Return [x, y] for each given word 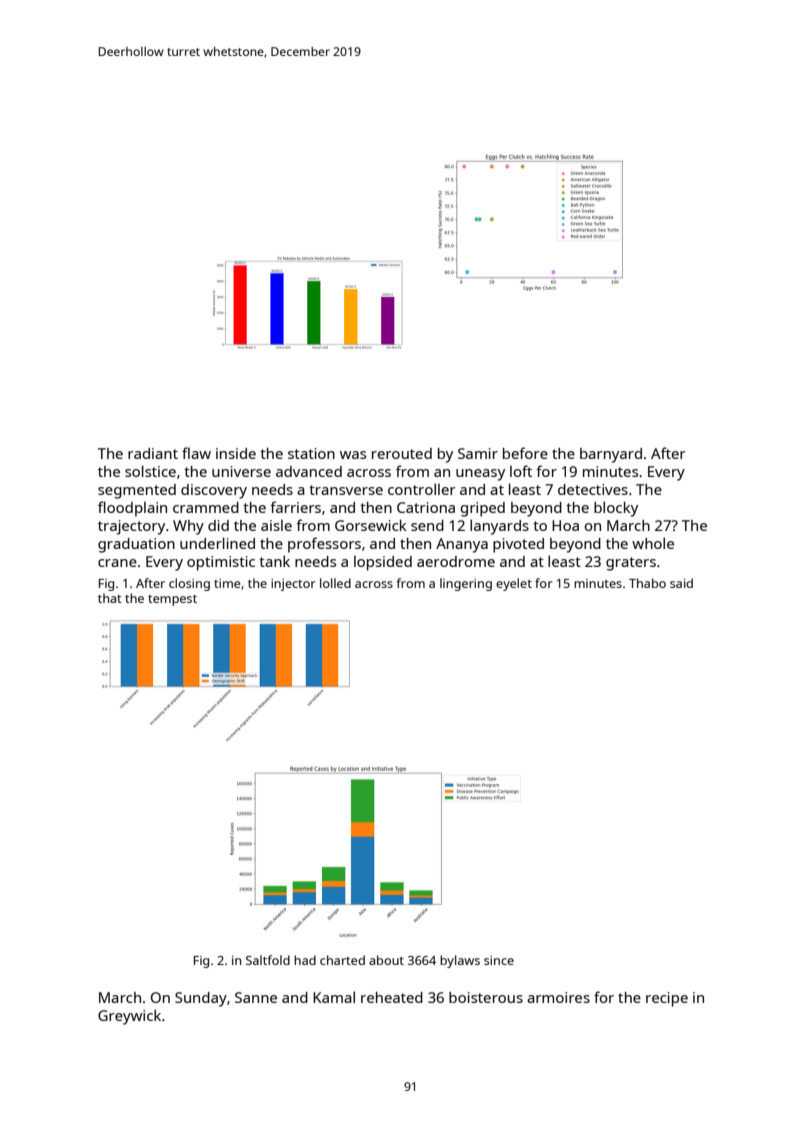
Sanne [256, 997]
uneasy [480, 475]
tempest [172, 600]
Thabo [647, 583]
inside [236, 453]
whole [653, 543]
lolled [335, 583]
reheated [392, 997]
